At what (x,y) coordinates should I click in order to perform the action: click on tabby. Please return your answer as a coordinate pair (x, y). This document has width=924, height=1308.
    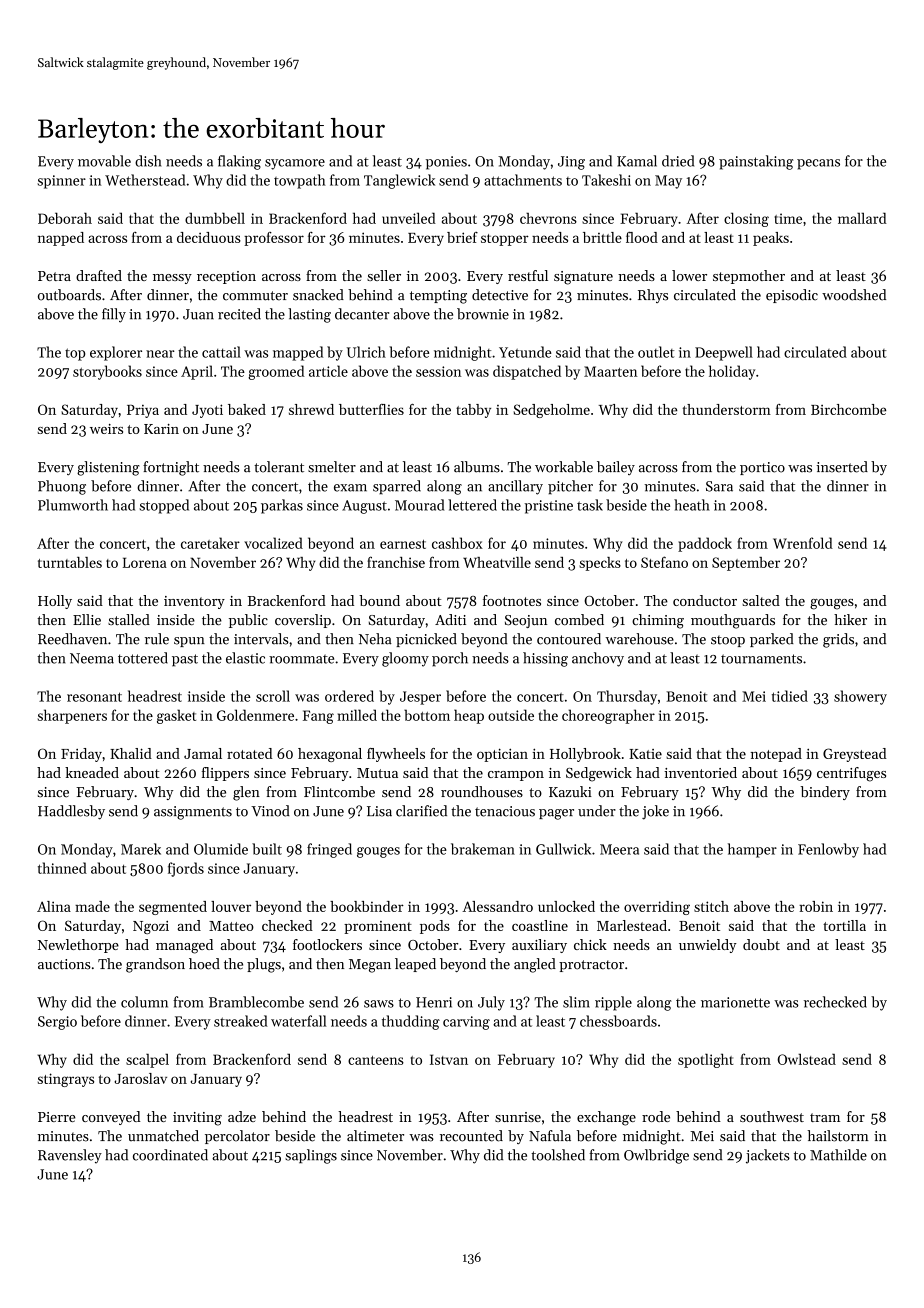
    Looking at the image, I should click on (473, 411).
